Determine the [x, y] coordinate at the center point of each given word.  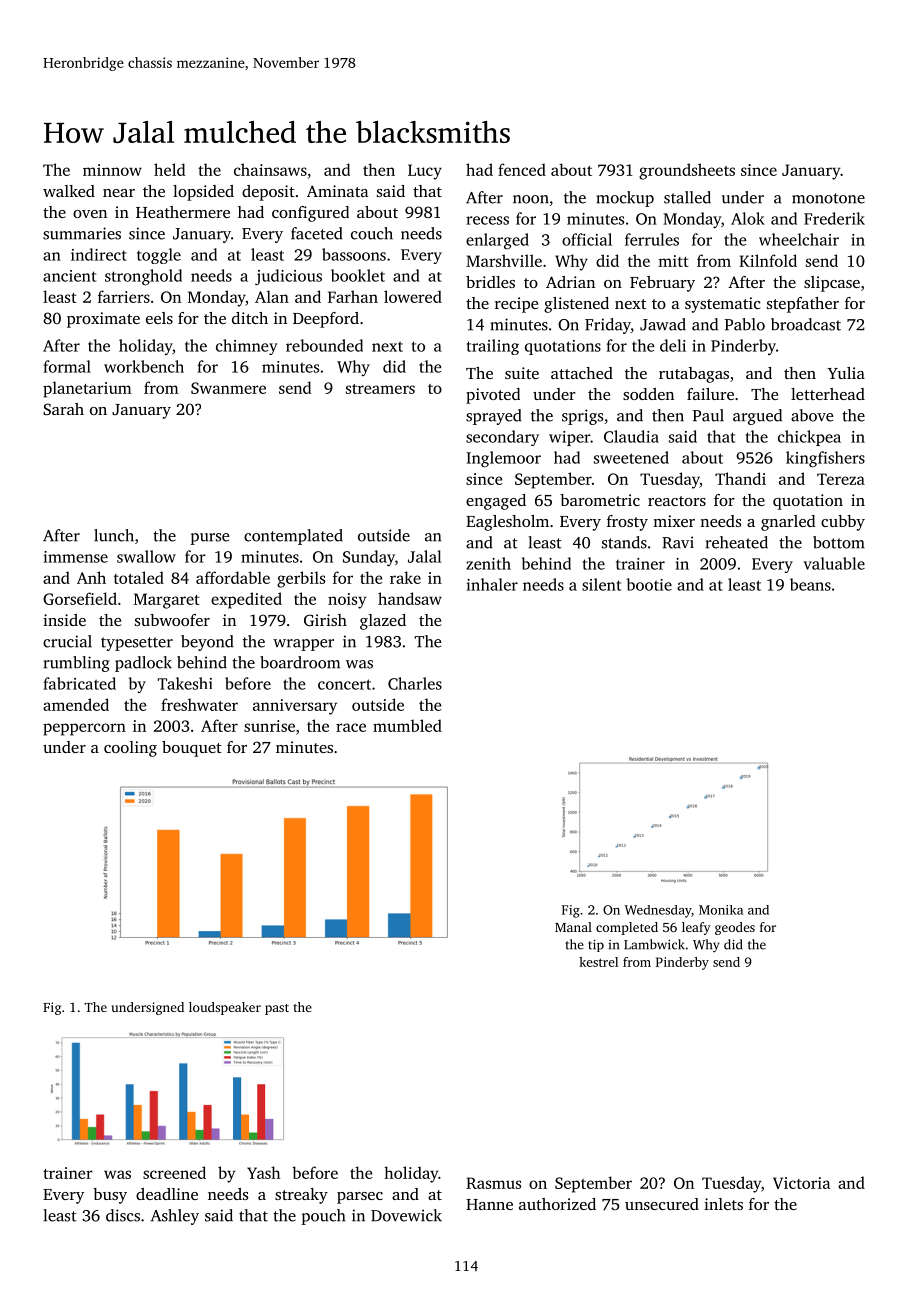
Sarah [63, 409]
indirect [99, 254]
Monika [721, 910]
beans [810, 584]
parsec [360, 1198]
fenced [522, 169]
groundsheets [687, 171]
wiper [569, 438]
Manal [573, 927]
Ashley [175, 1217]
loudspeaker [225, 1008]
